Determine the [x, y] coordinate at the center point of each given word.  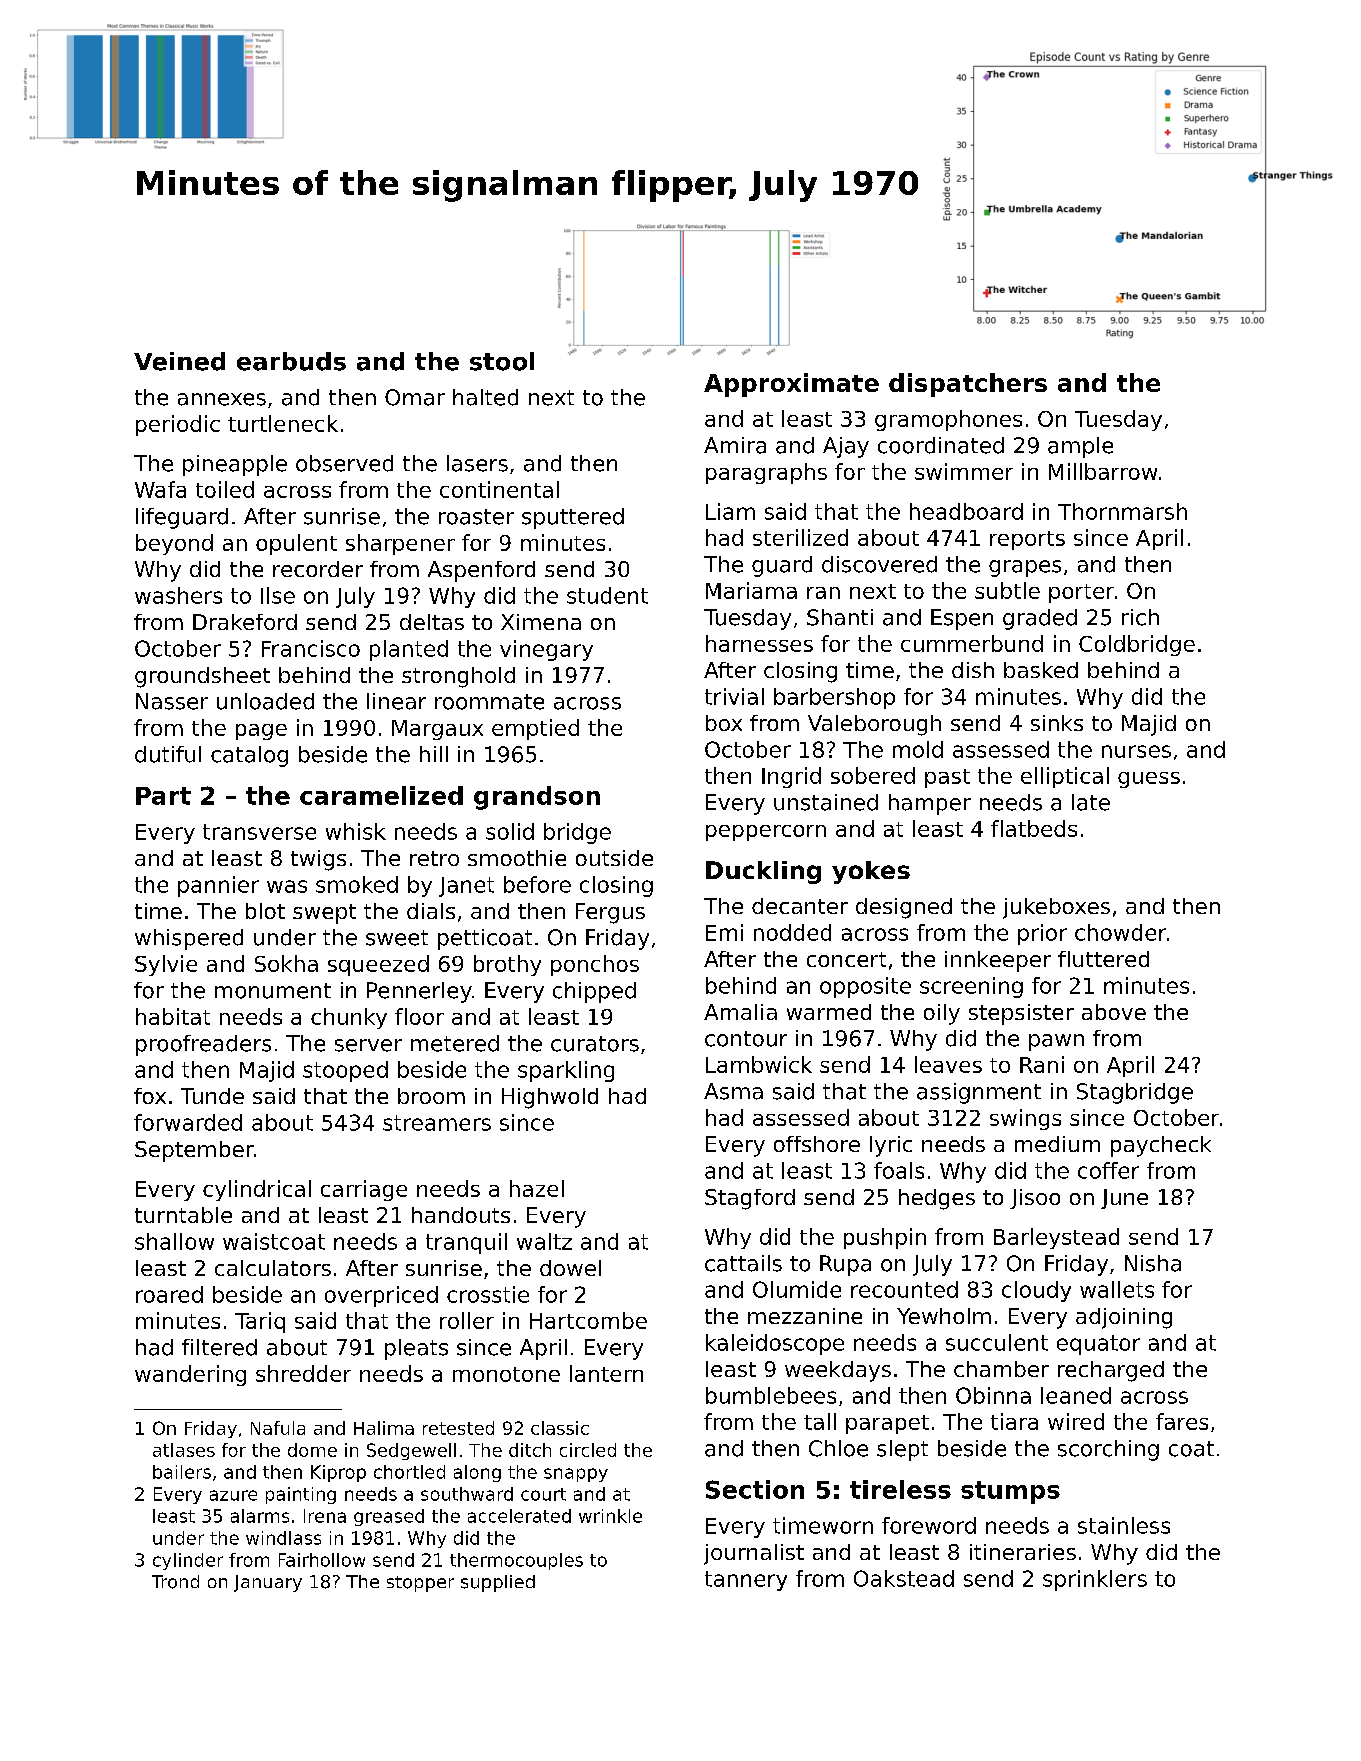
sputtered [573, 518]
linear [396, 701]
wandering [190, 1375]
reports [1027, 540]
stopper [420, 1584]
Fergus [610, 913]
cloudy [1036, 1291]
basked [1041, 670]
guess [1149, 780]
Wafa [160, 489]
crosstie [488, 1294]
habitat [173, 1016]
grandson [537, 798]
